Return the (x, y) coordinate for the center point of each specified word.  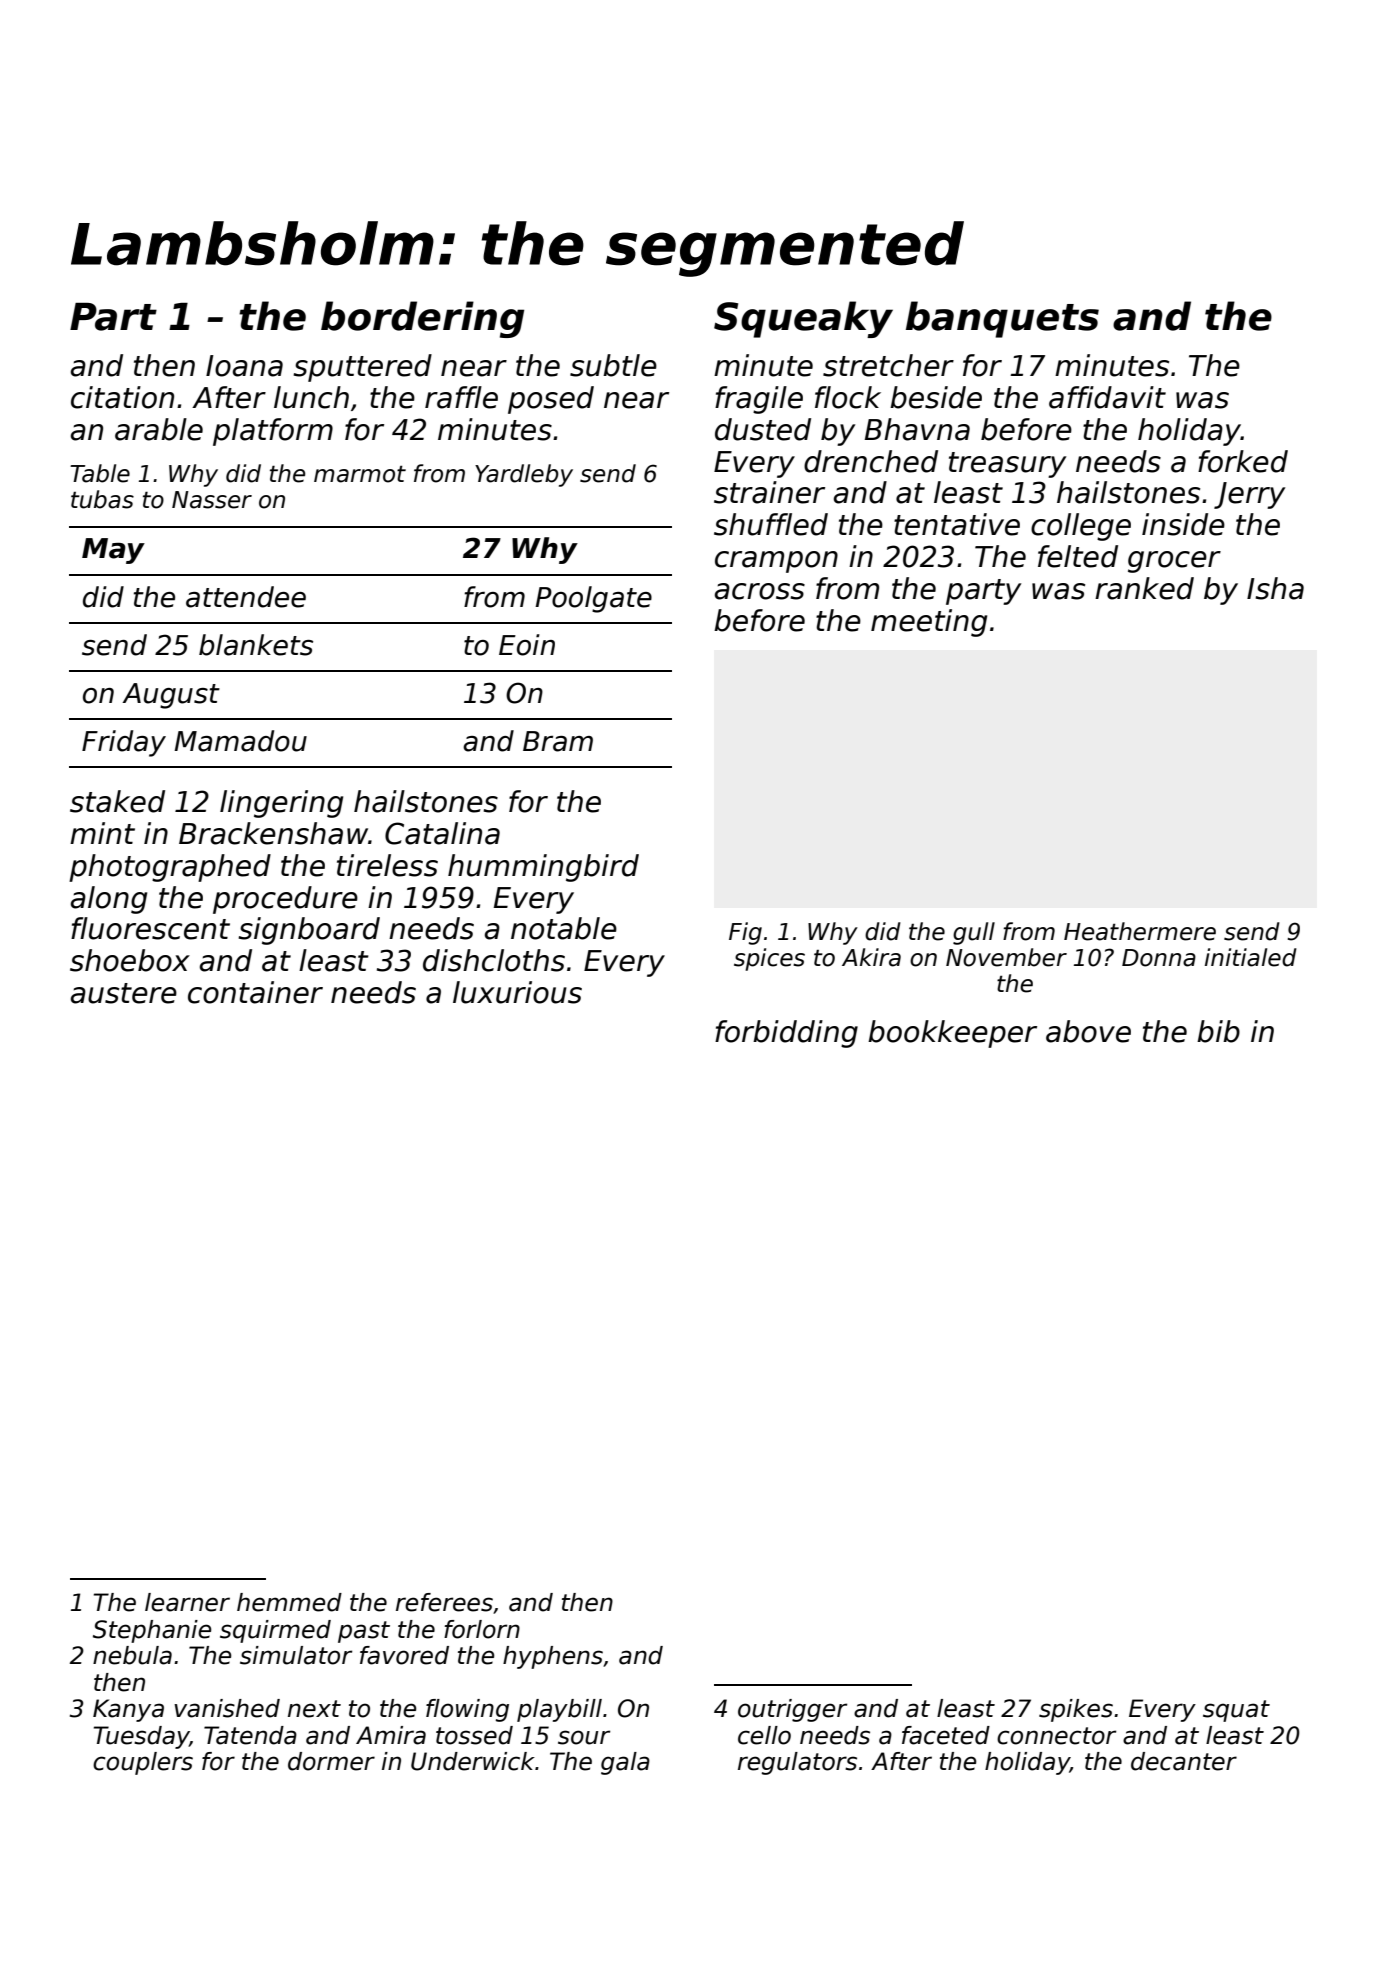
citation (122, 397)
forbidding (786, 1034)
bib (1218, 1031)
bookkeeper (952, 1034)
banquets (1002, 319)
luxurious (517, 992)
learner (187, 1602)
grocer (1174, 562)
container (255, 992)
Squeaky (803, 319)
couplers (143, 1763)
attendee (246, 597)
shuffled (771, 524)
